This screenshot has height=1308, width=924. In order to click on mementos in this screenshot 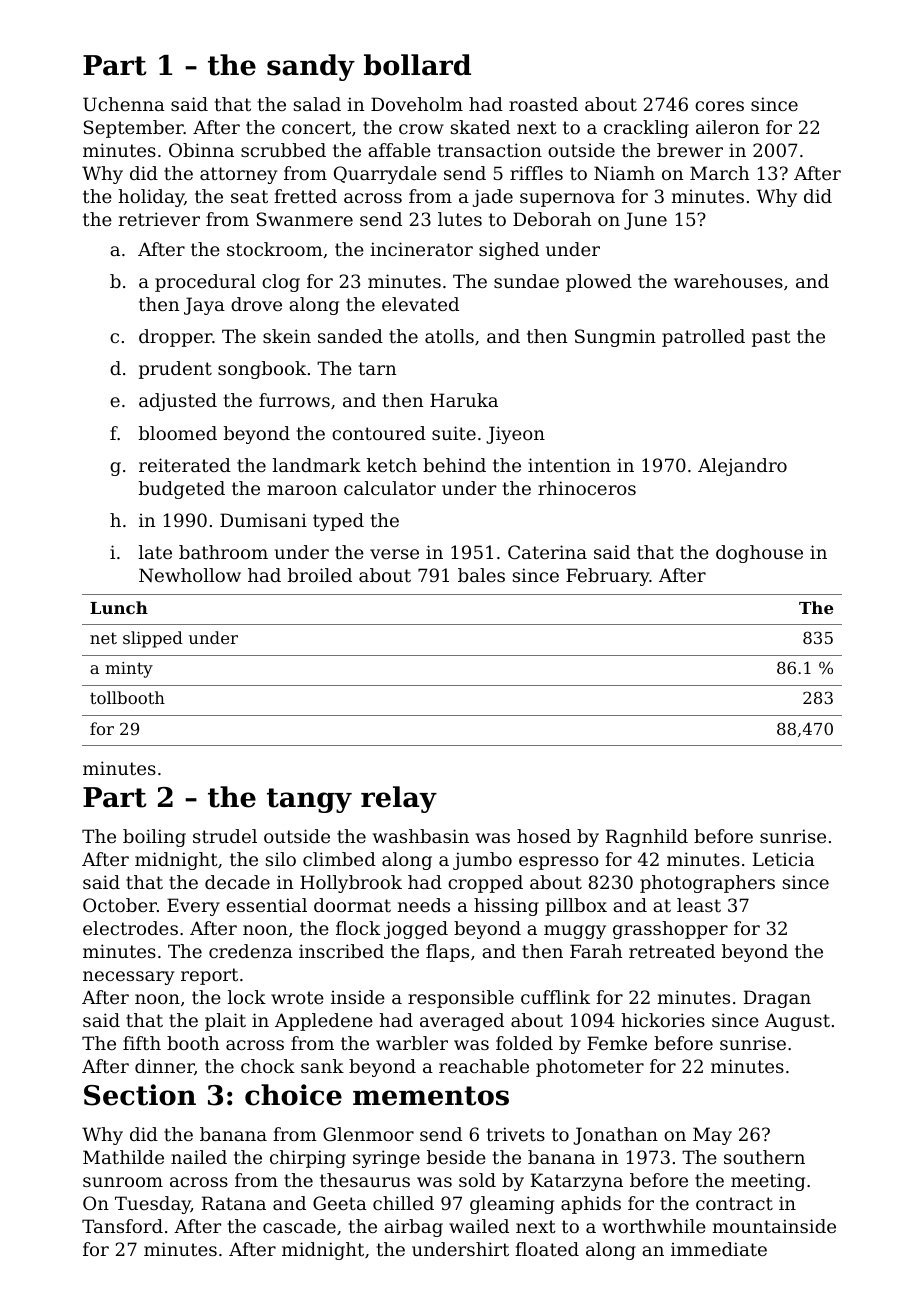, I will do `click(431, 1096)`.
